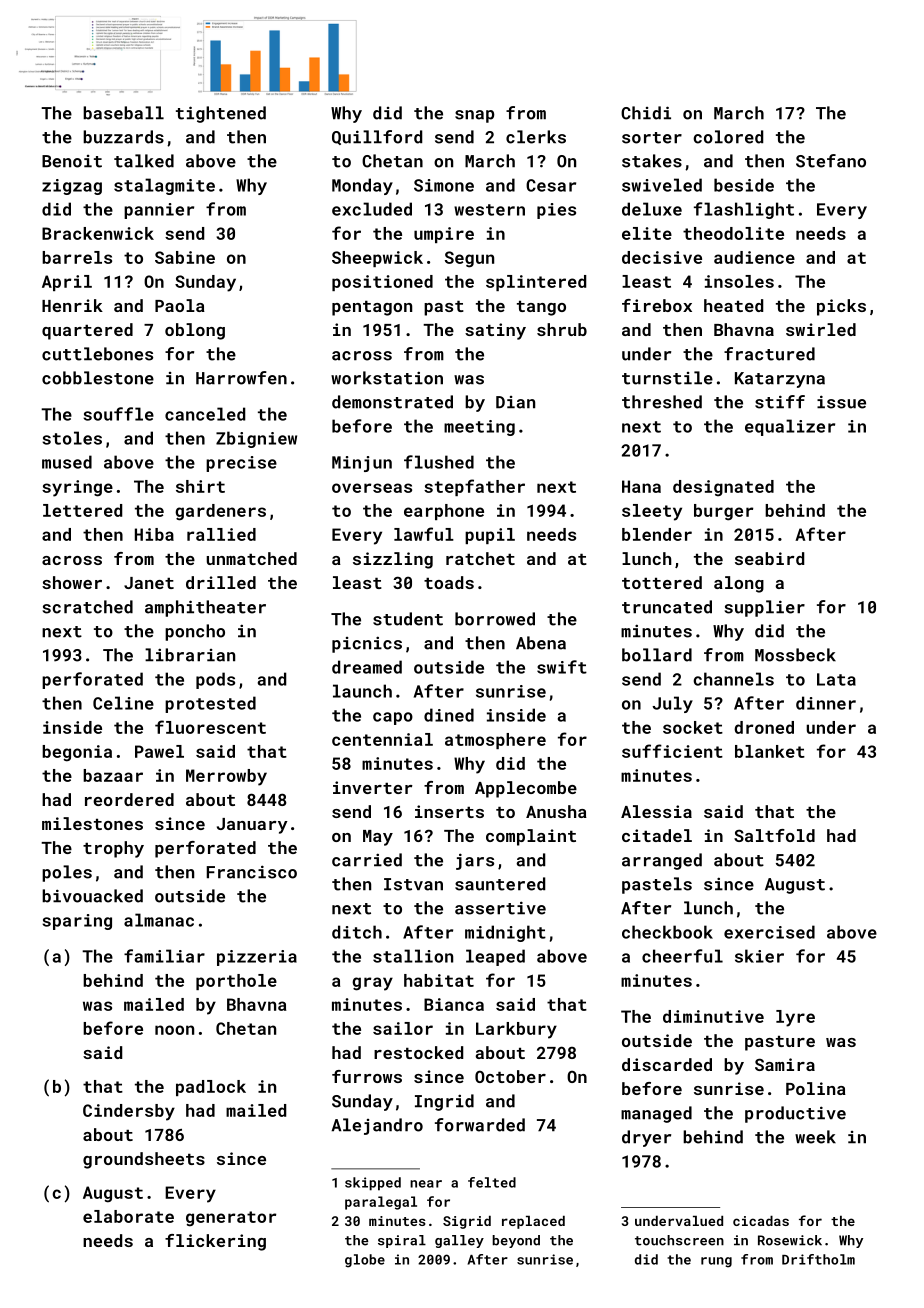 The width and height of the image is (924, 1308). What do you see at coordinates (475, 116) in the image?
I see `snap` at bounding box center [475, 116].
